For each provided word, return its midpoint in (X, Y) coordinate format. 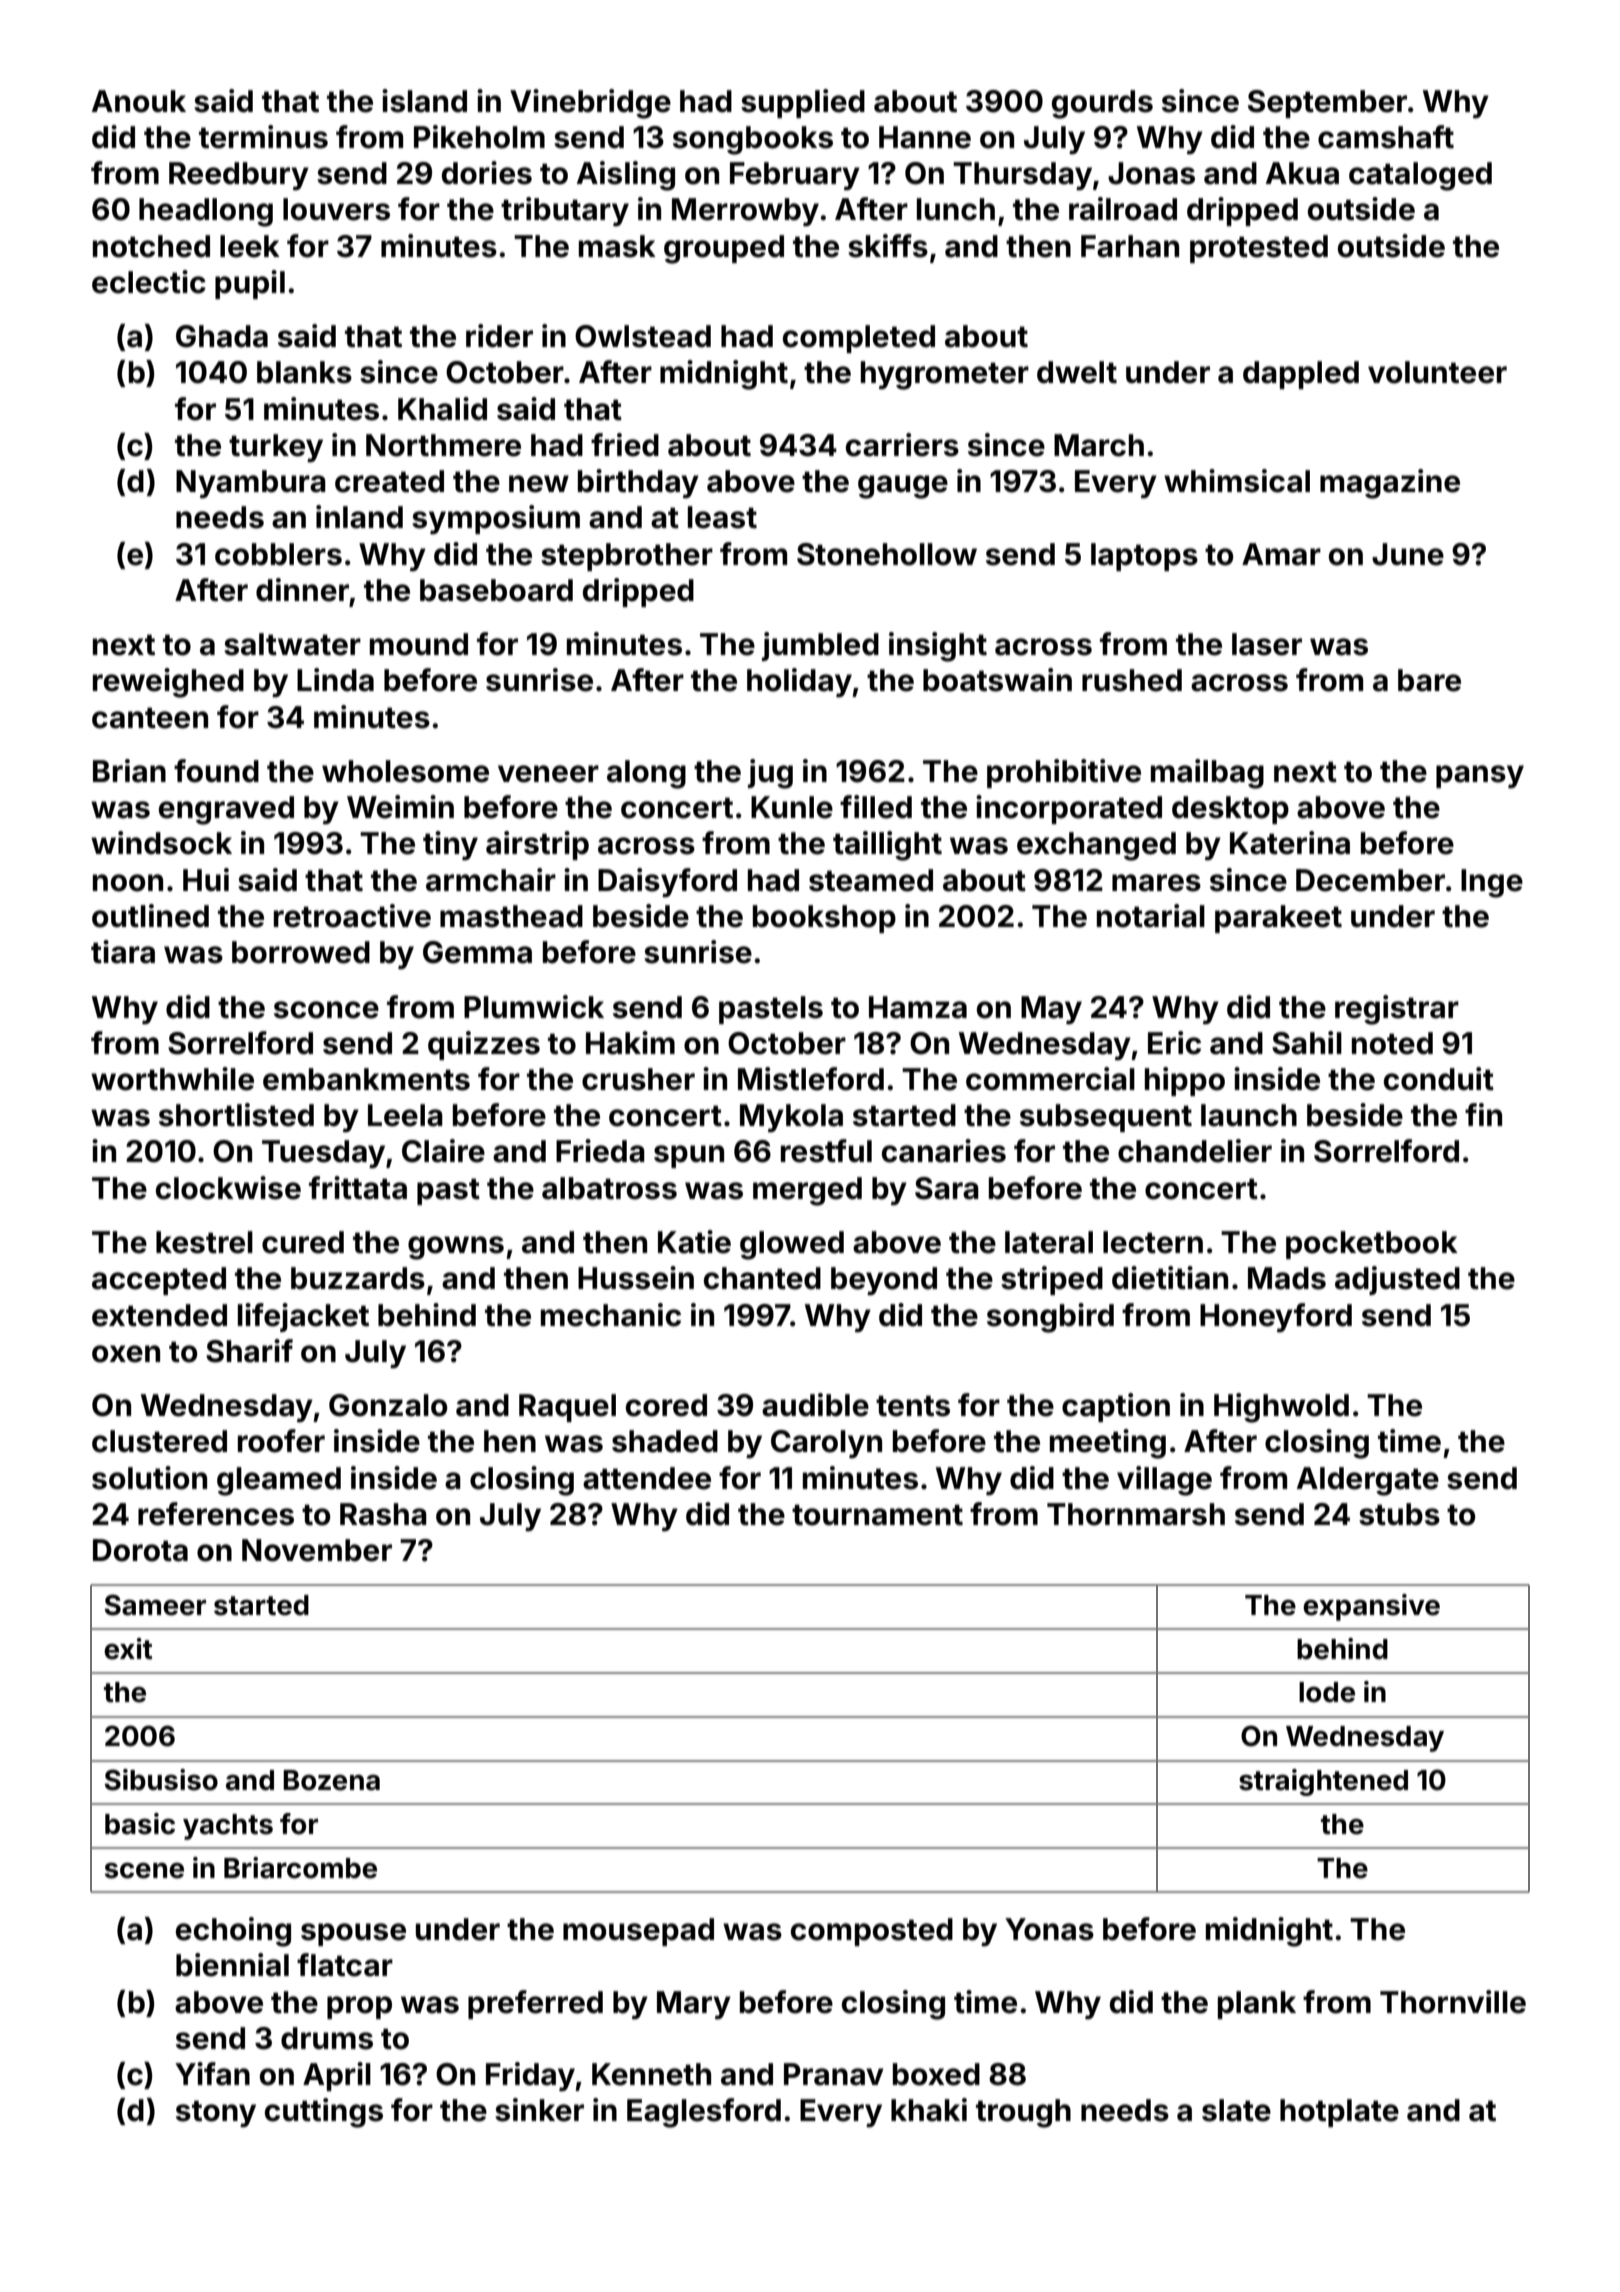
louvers (336, 209)
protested (1259, 249)
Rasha (383, 1514)
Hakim (630, 1043)
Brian (129, 771)
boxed (936, 2074)
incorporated (1069, 809)
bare (1429, 680)
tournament (877, 1515)
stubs (1399, 1514)
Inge (1492, 883)
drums (327, 2038)
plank (1257, 2005)
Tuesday (323, 1154)
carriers (902, 445)
